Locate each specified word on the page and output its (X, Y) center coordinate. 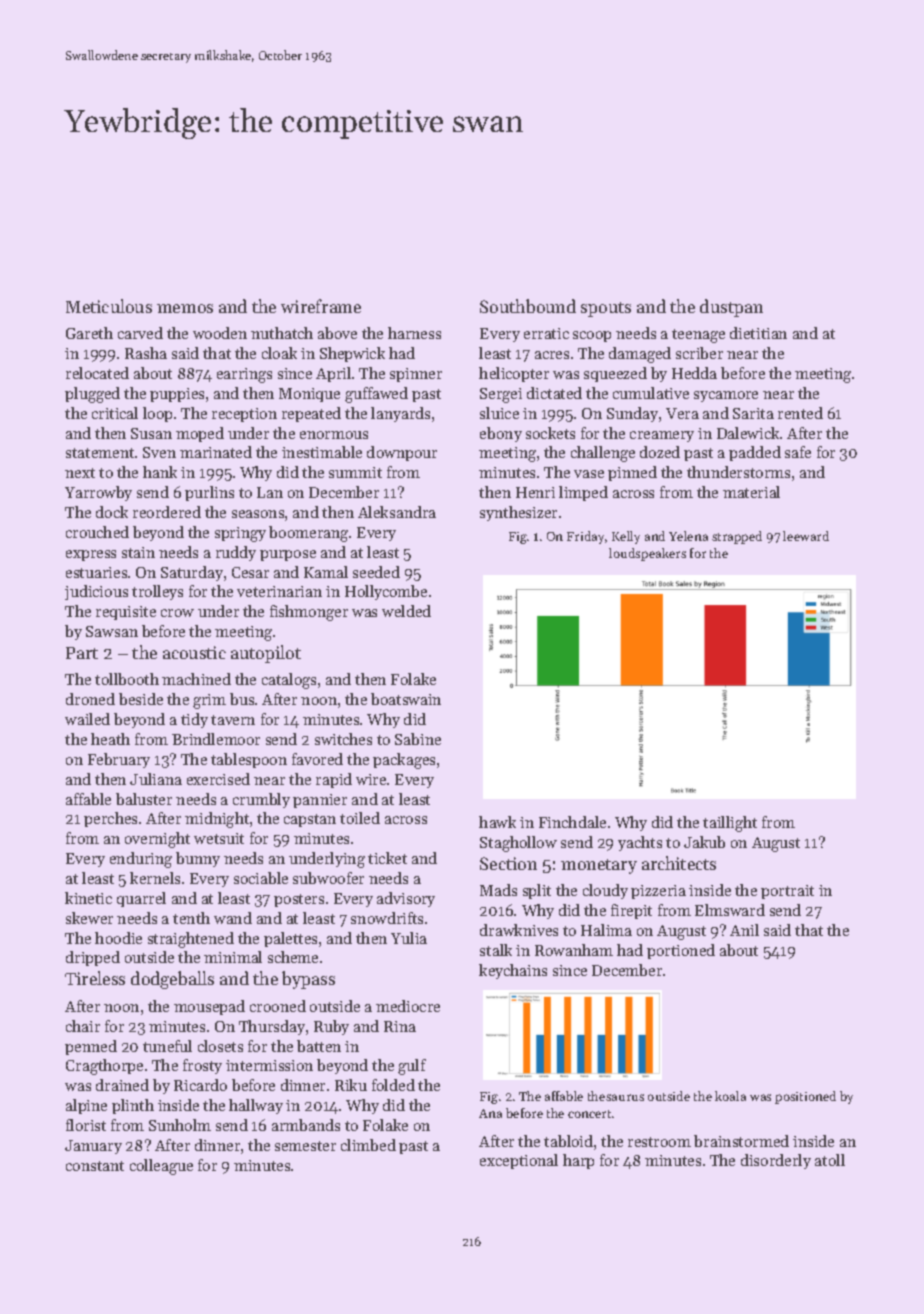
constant (95, 1166)
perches (110, 819)
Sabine (418, 739)
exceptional (519, 1161)
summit (355, 472)
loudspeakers (647, 554)
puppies (177, 395)
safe (798, 452)
